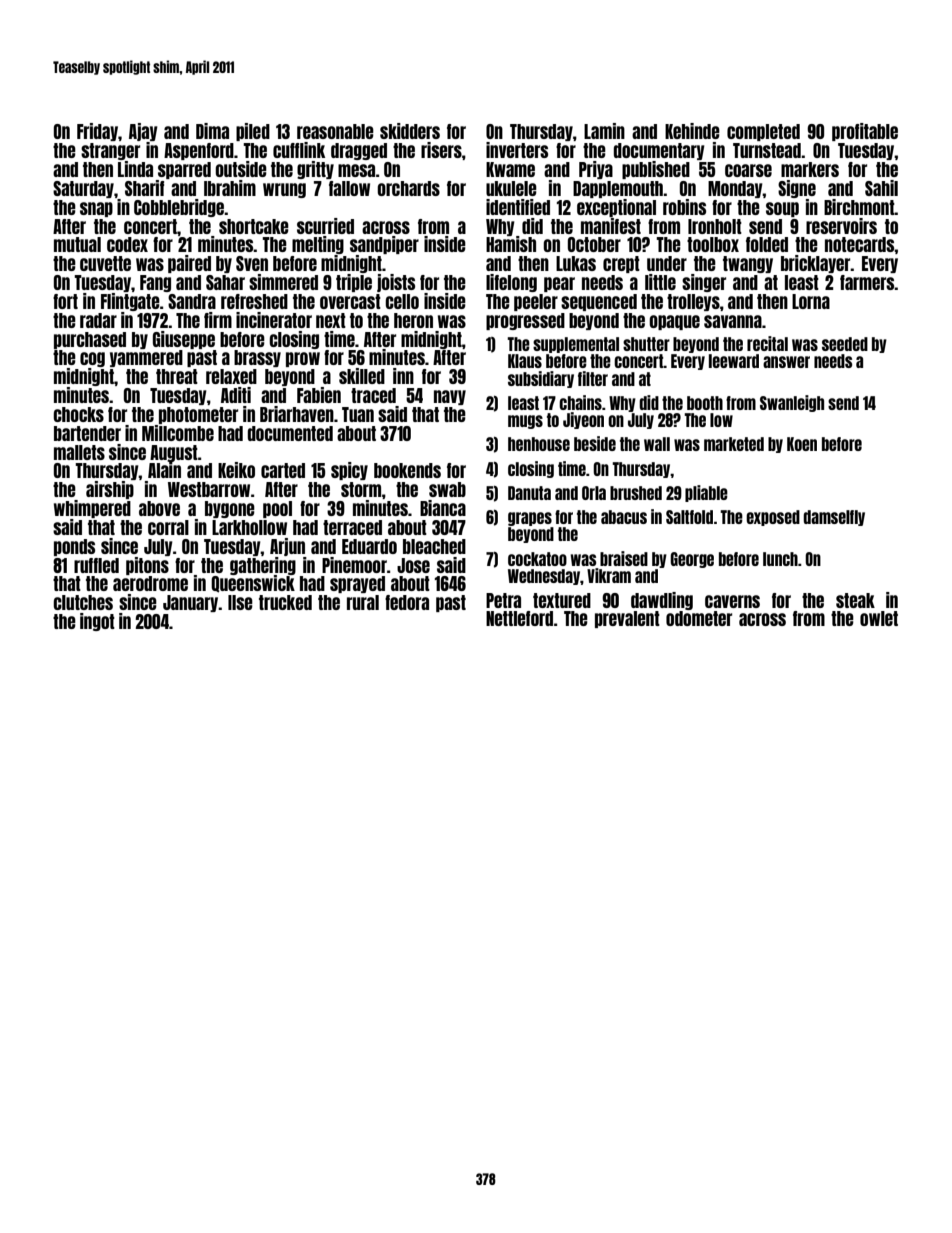 The width and height of the screenshot is (952, 1233). I want to click on inverters, so click(517, 150).
